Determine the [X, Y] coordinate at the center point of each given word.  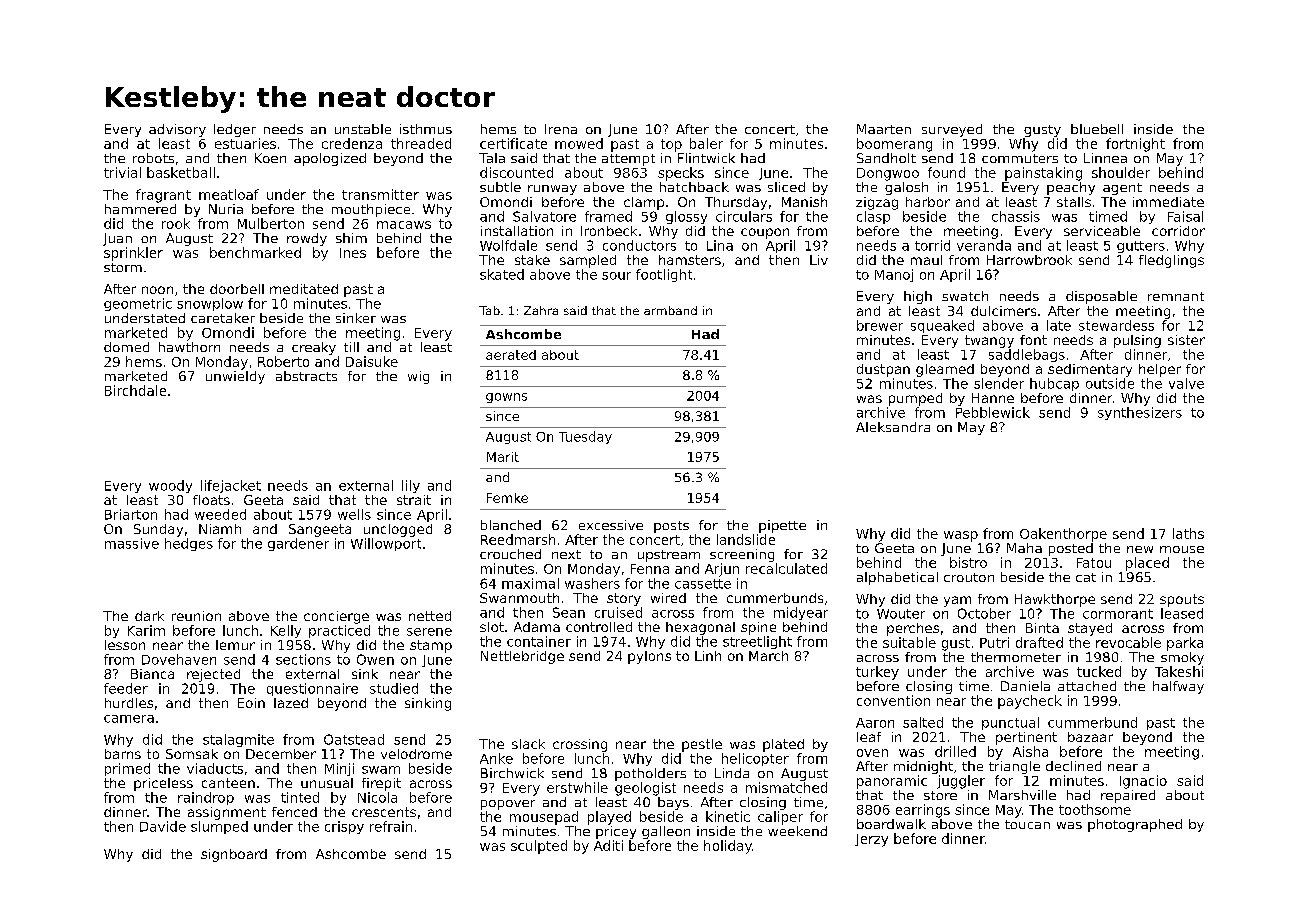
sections [303, 659]
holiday [728, 847]
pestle [702, 745]
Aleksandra [893, 427]
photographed [1135, 825]
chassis [1016, 216]
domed [126, 347]
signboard [234, 855]
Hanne [993, 398]
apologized [330, 159]
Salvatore [544, 216]
